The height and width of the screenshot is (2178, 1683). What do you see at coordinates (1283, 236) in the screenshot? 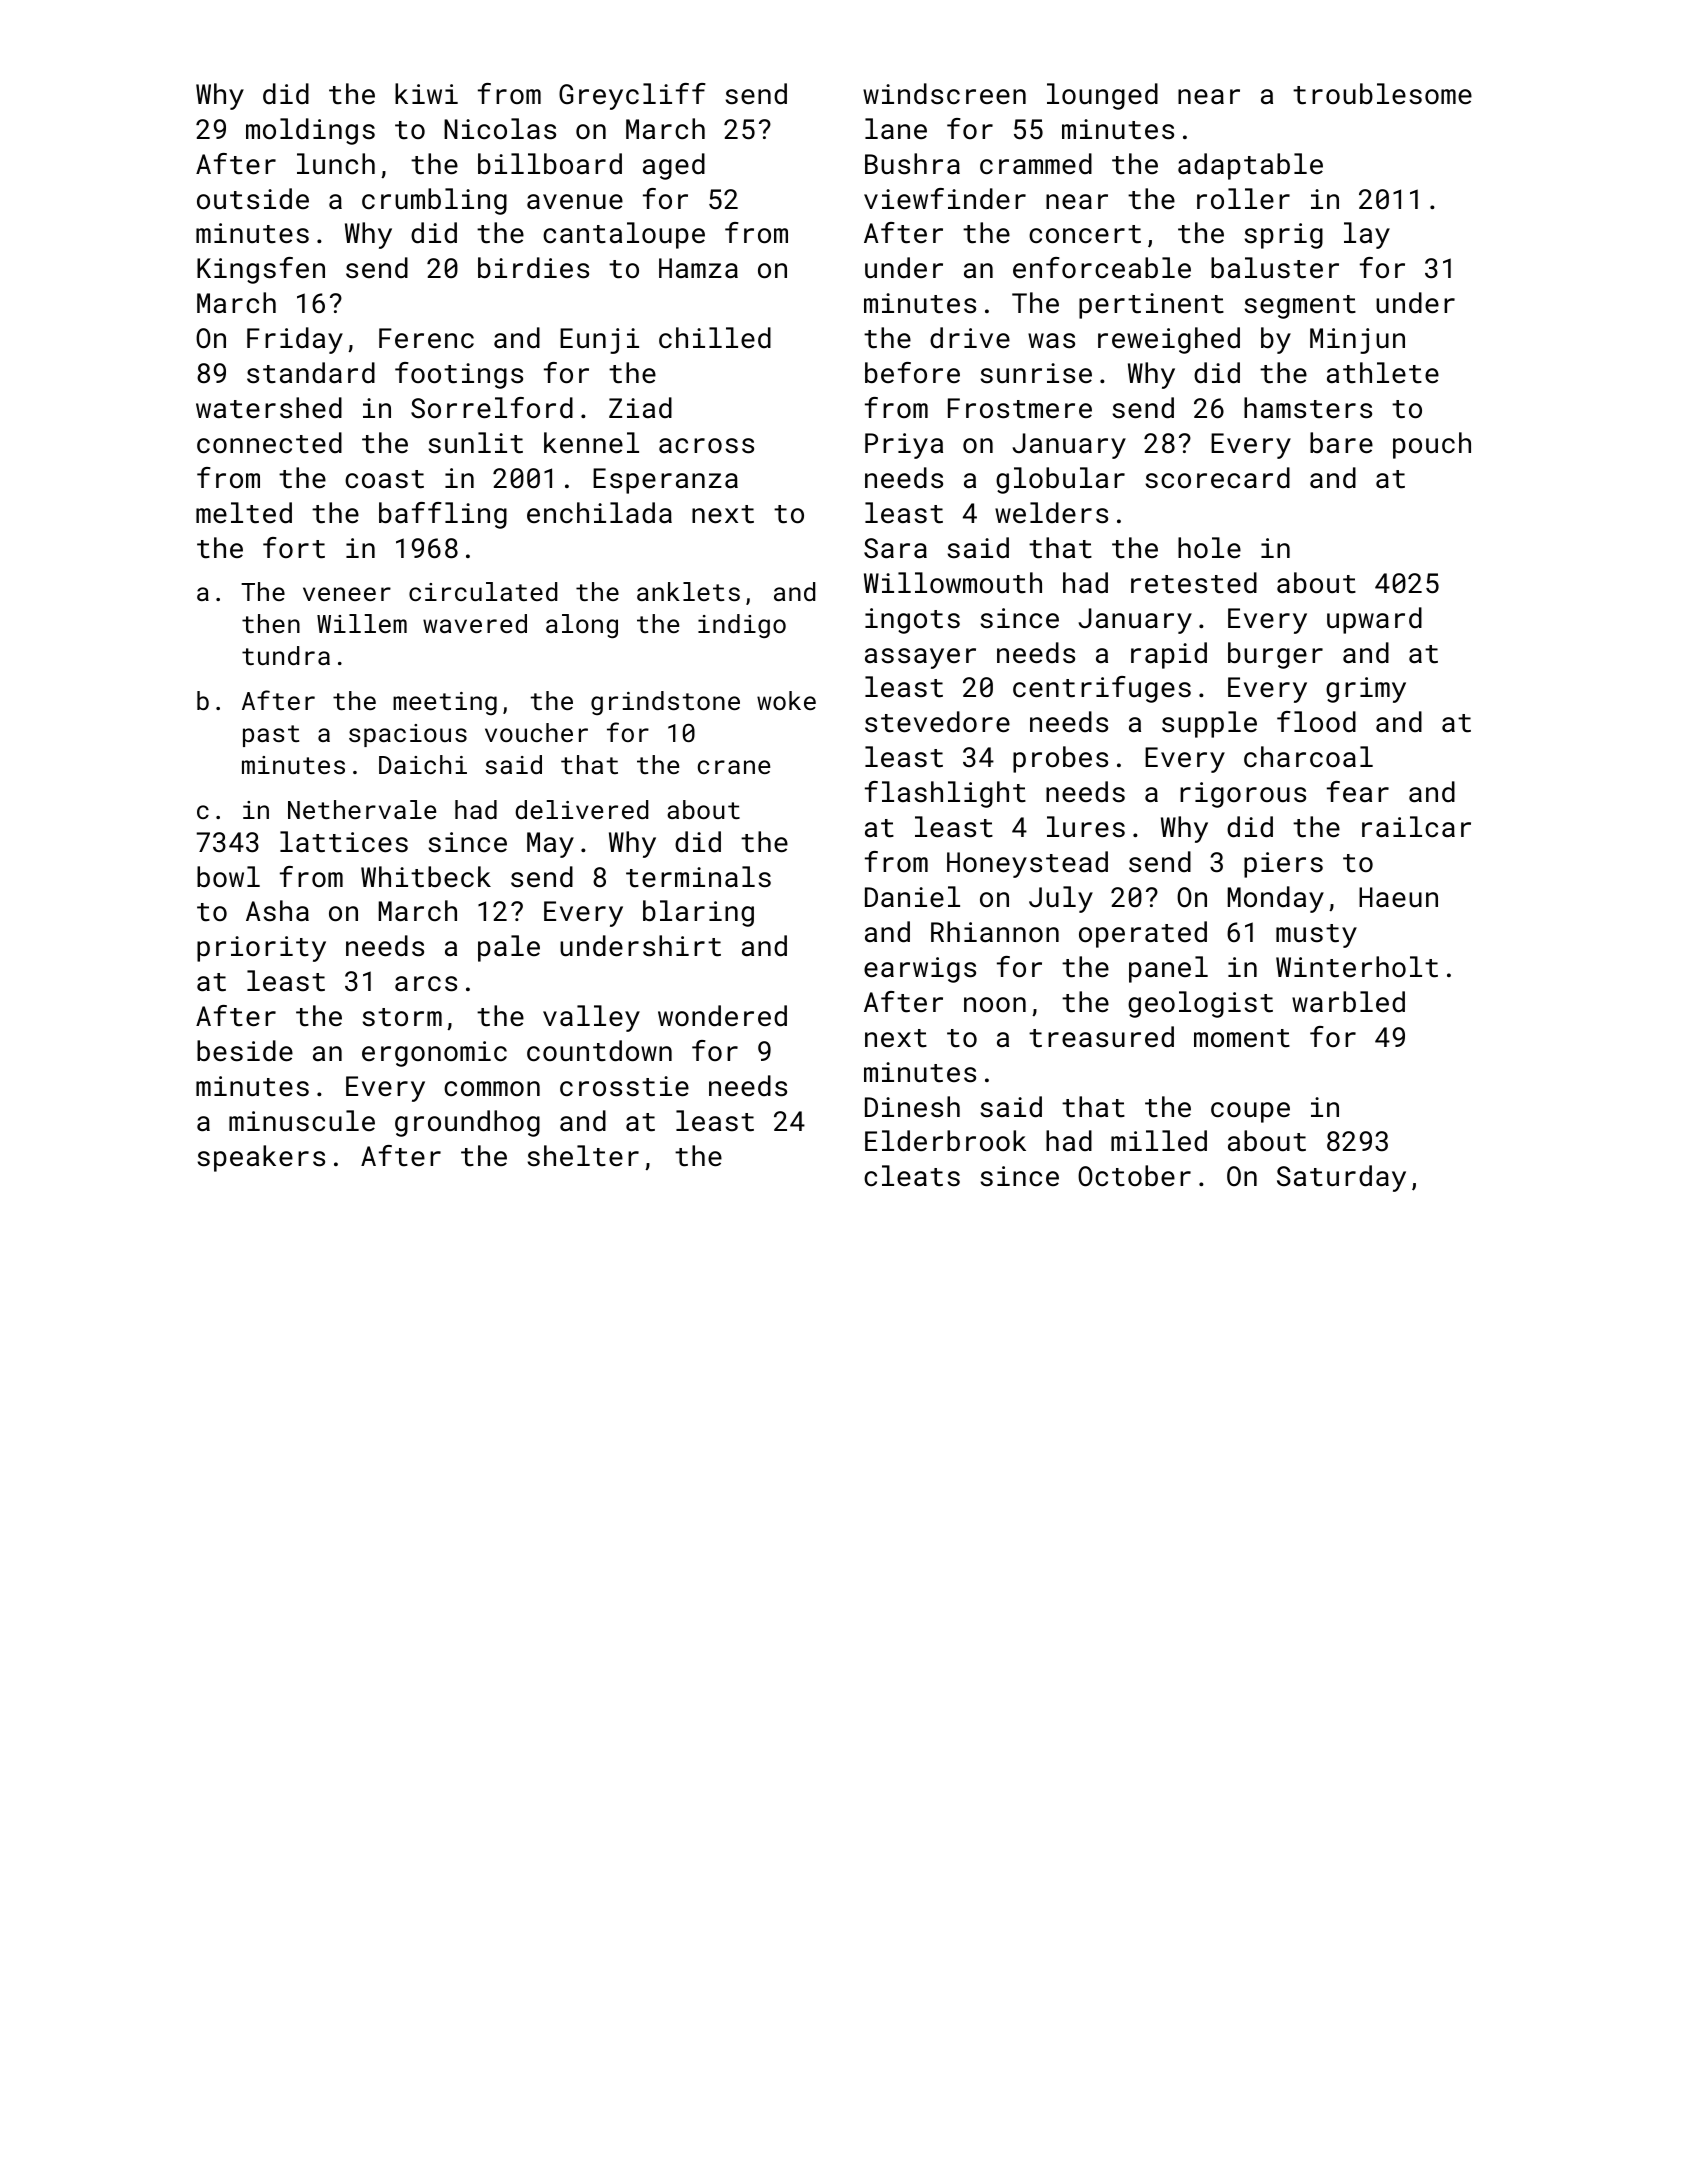
I see `sprig` at bounding box center [1283, 236].
